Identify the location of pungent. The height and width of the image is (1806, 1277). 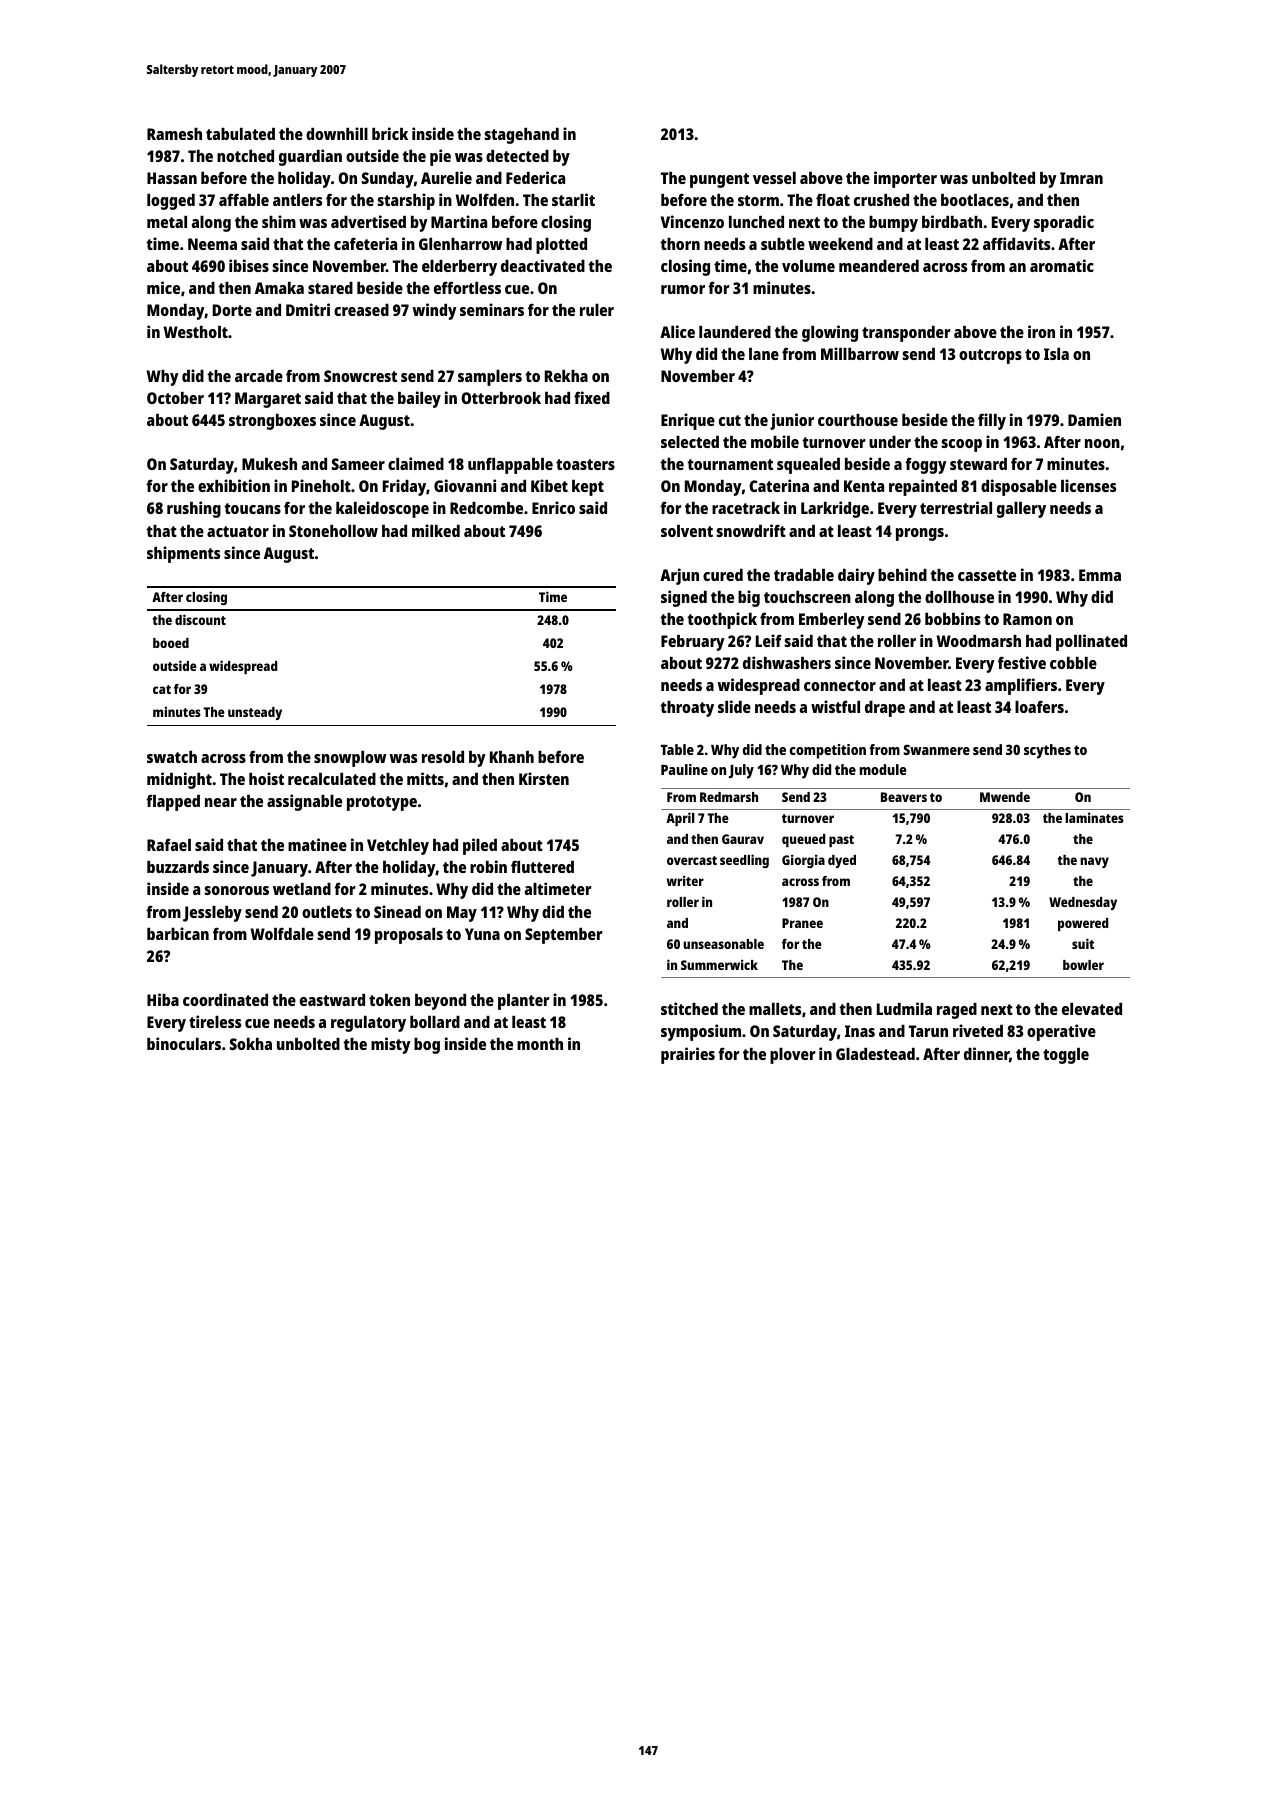
(719, 180).
